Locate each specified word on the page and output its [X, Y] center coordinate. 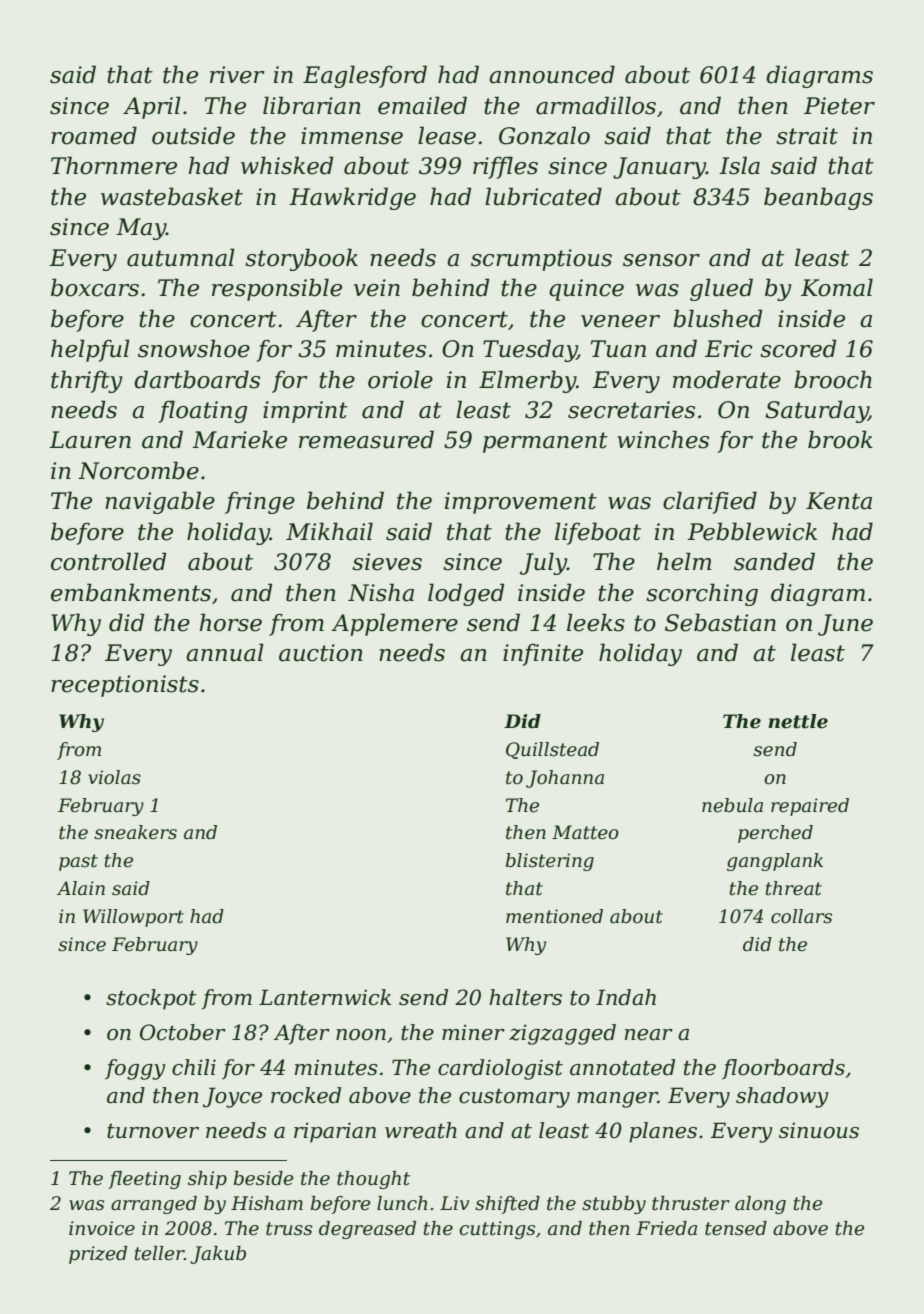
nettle [798, 721]
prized [98, 1255]
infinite [543, 655]
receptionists [125, 686]
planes [663, 1132]
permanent [545, 442]
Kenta [839, 501]
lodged [466, 594]
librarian [312, 105]
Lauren [90, 440]
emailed [422, 105]
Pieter [839, 106]
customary [514, 1098]
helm [684, 561]
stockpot [151, 999]
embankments [131, 592]
